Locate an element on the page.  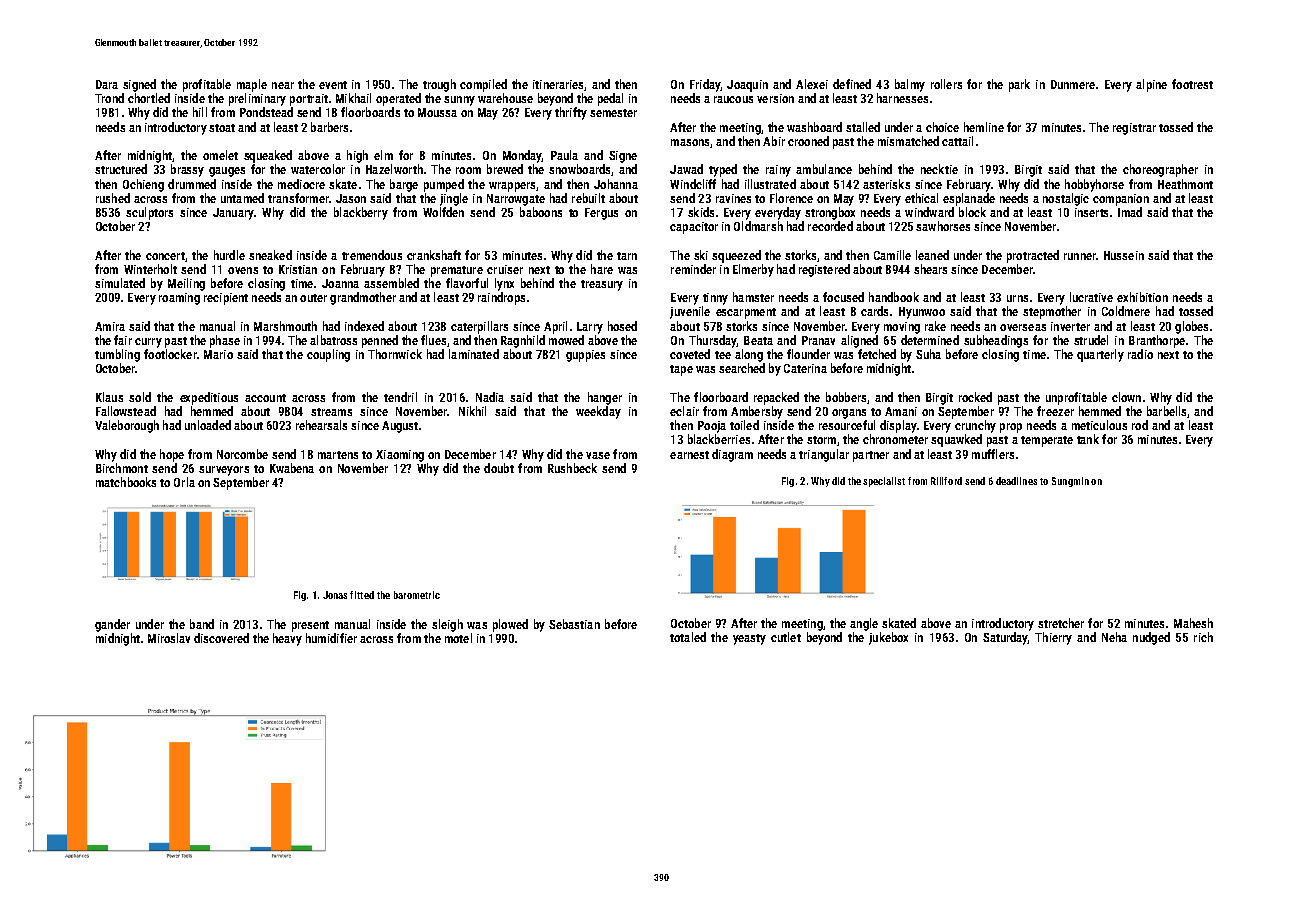
Hussein is located at coordinates (1124, 255).
